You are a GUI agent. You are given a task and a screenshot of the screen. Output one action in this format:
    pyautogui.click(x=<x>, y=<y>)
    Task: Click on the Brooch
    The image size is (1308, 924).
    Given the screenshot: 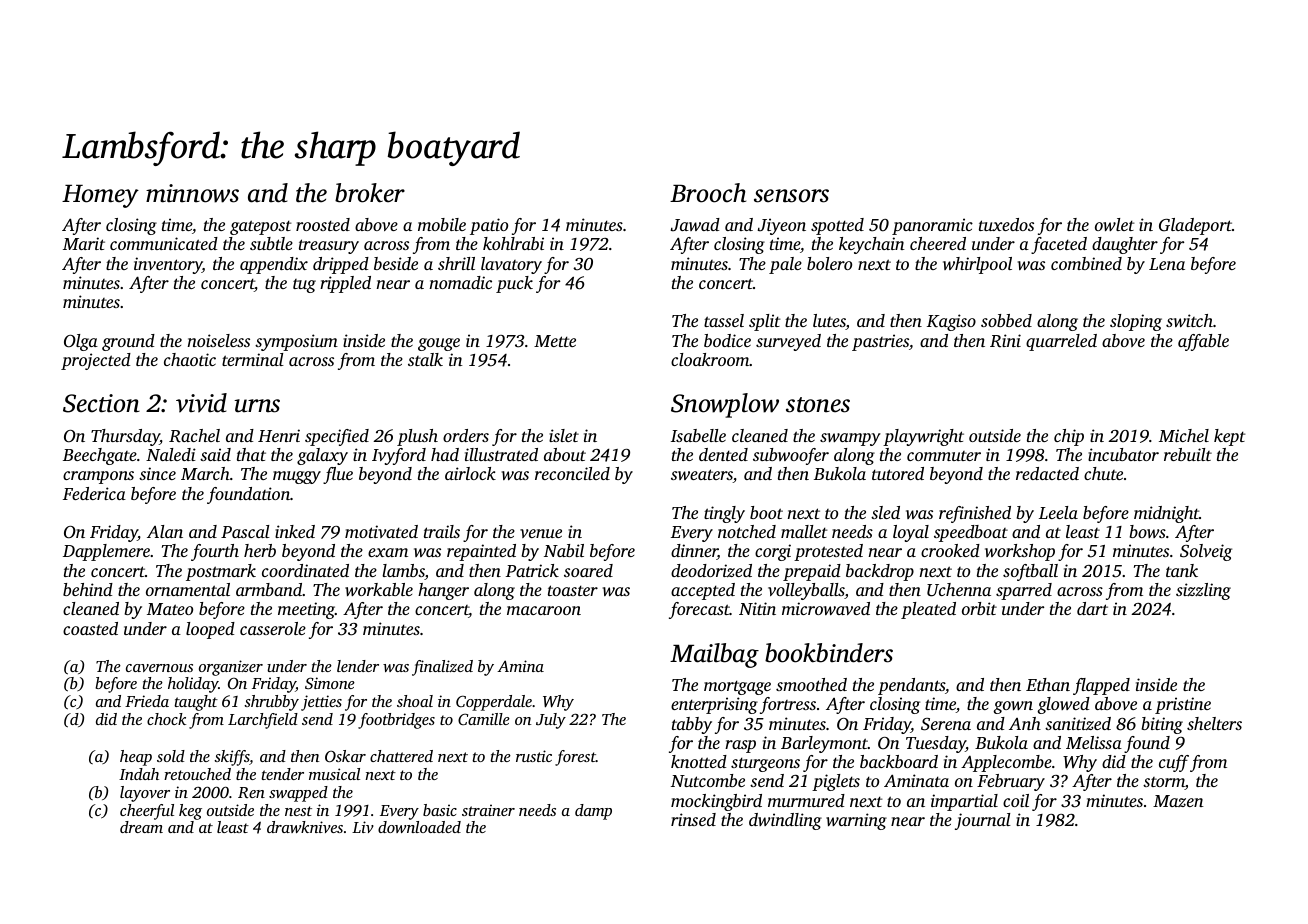 What is the action you would take?
    pyautogui.click(x=708, y=193)
